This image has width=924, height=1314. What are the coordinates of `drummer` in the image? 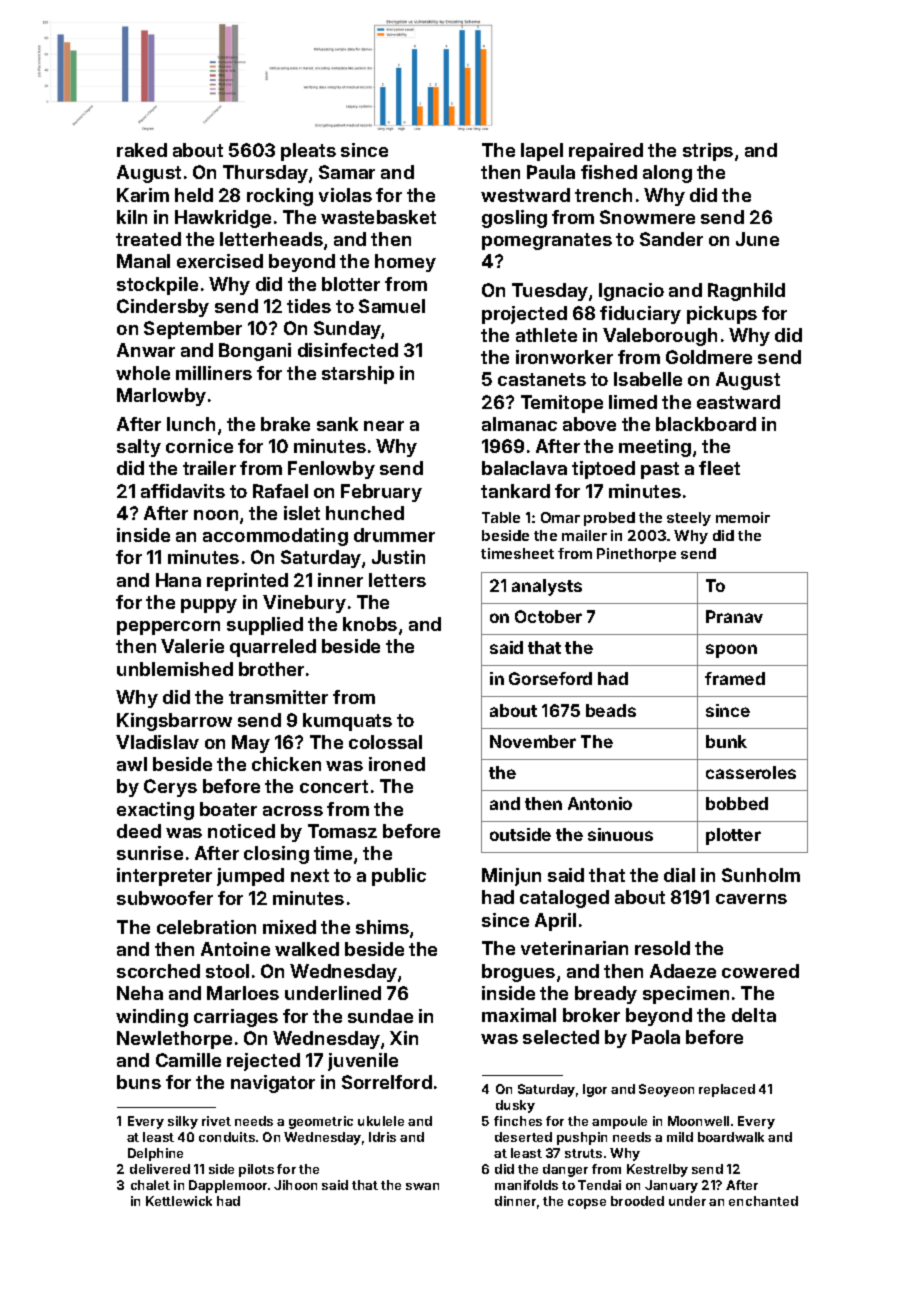 It's located at (394, 535).
